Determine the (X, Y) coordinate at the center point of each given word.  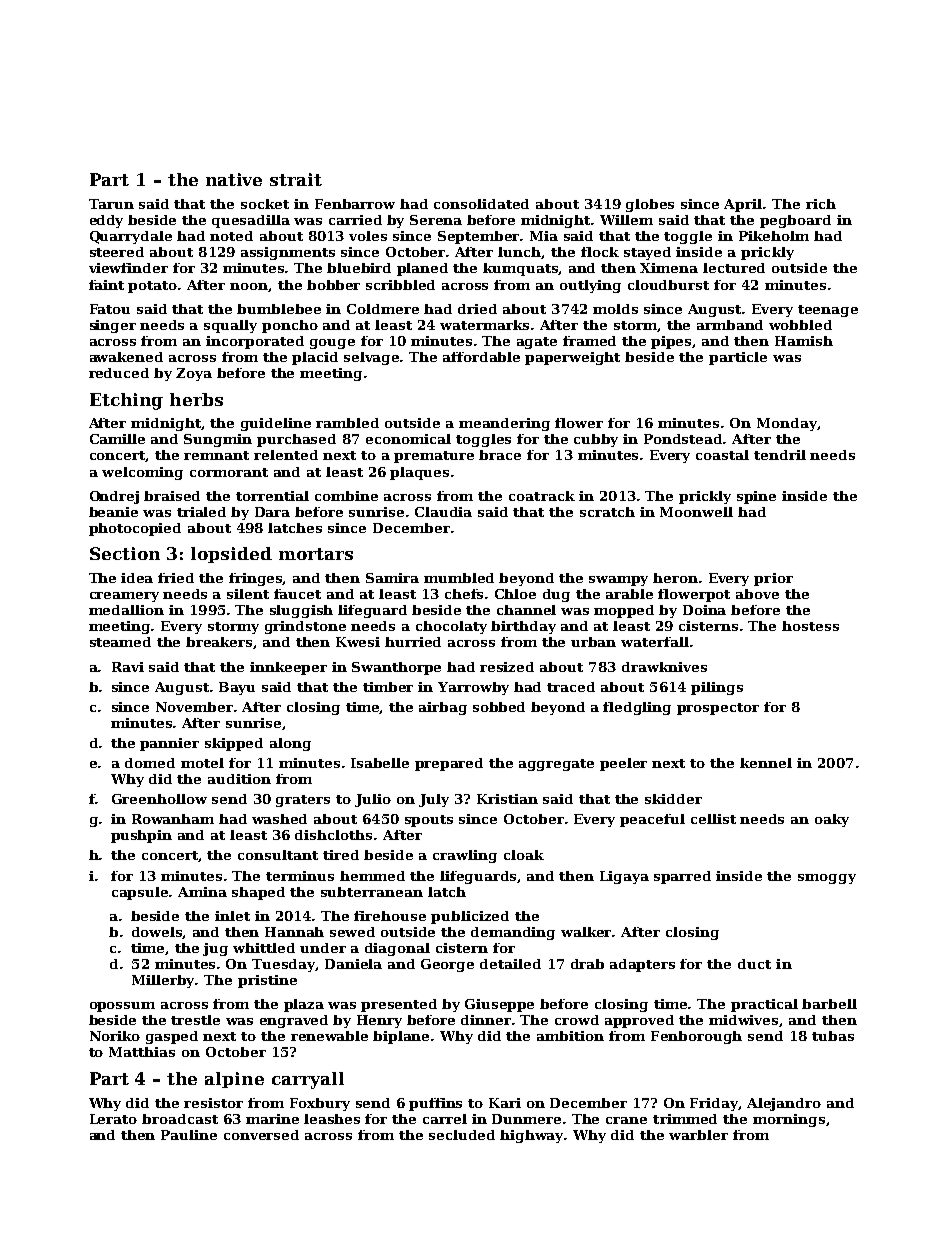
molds (615, 309)
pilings (717, 688)
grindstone (305, 627)
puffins (435, 1104)
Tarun (111, 204)
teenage (828, 311)
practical (764, 1005)
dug (556, 595)
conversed (261, 1135)
